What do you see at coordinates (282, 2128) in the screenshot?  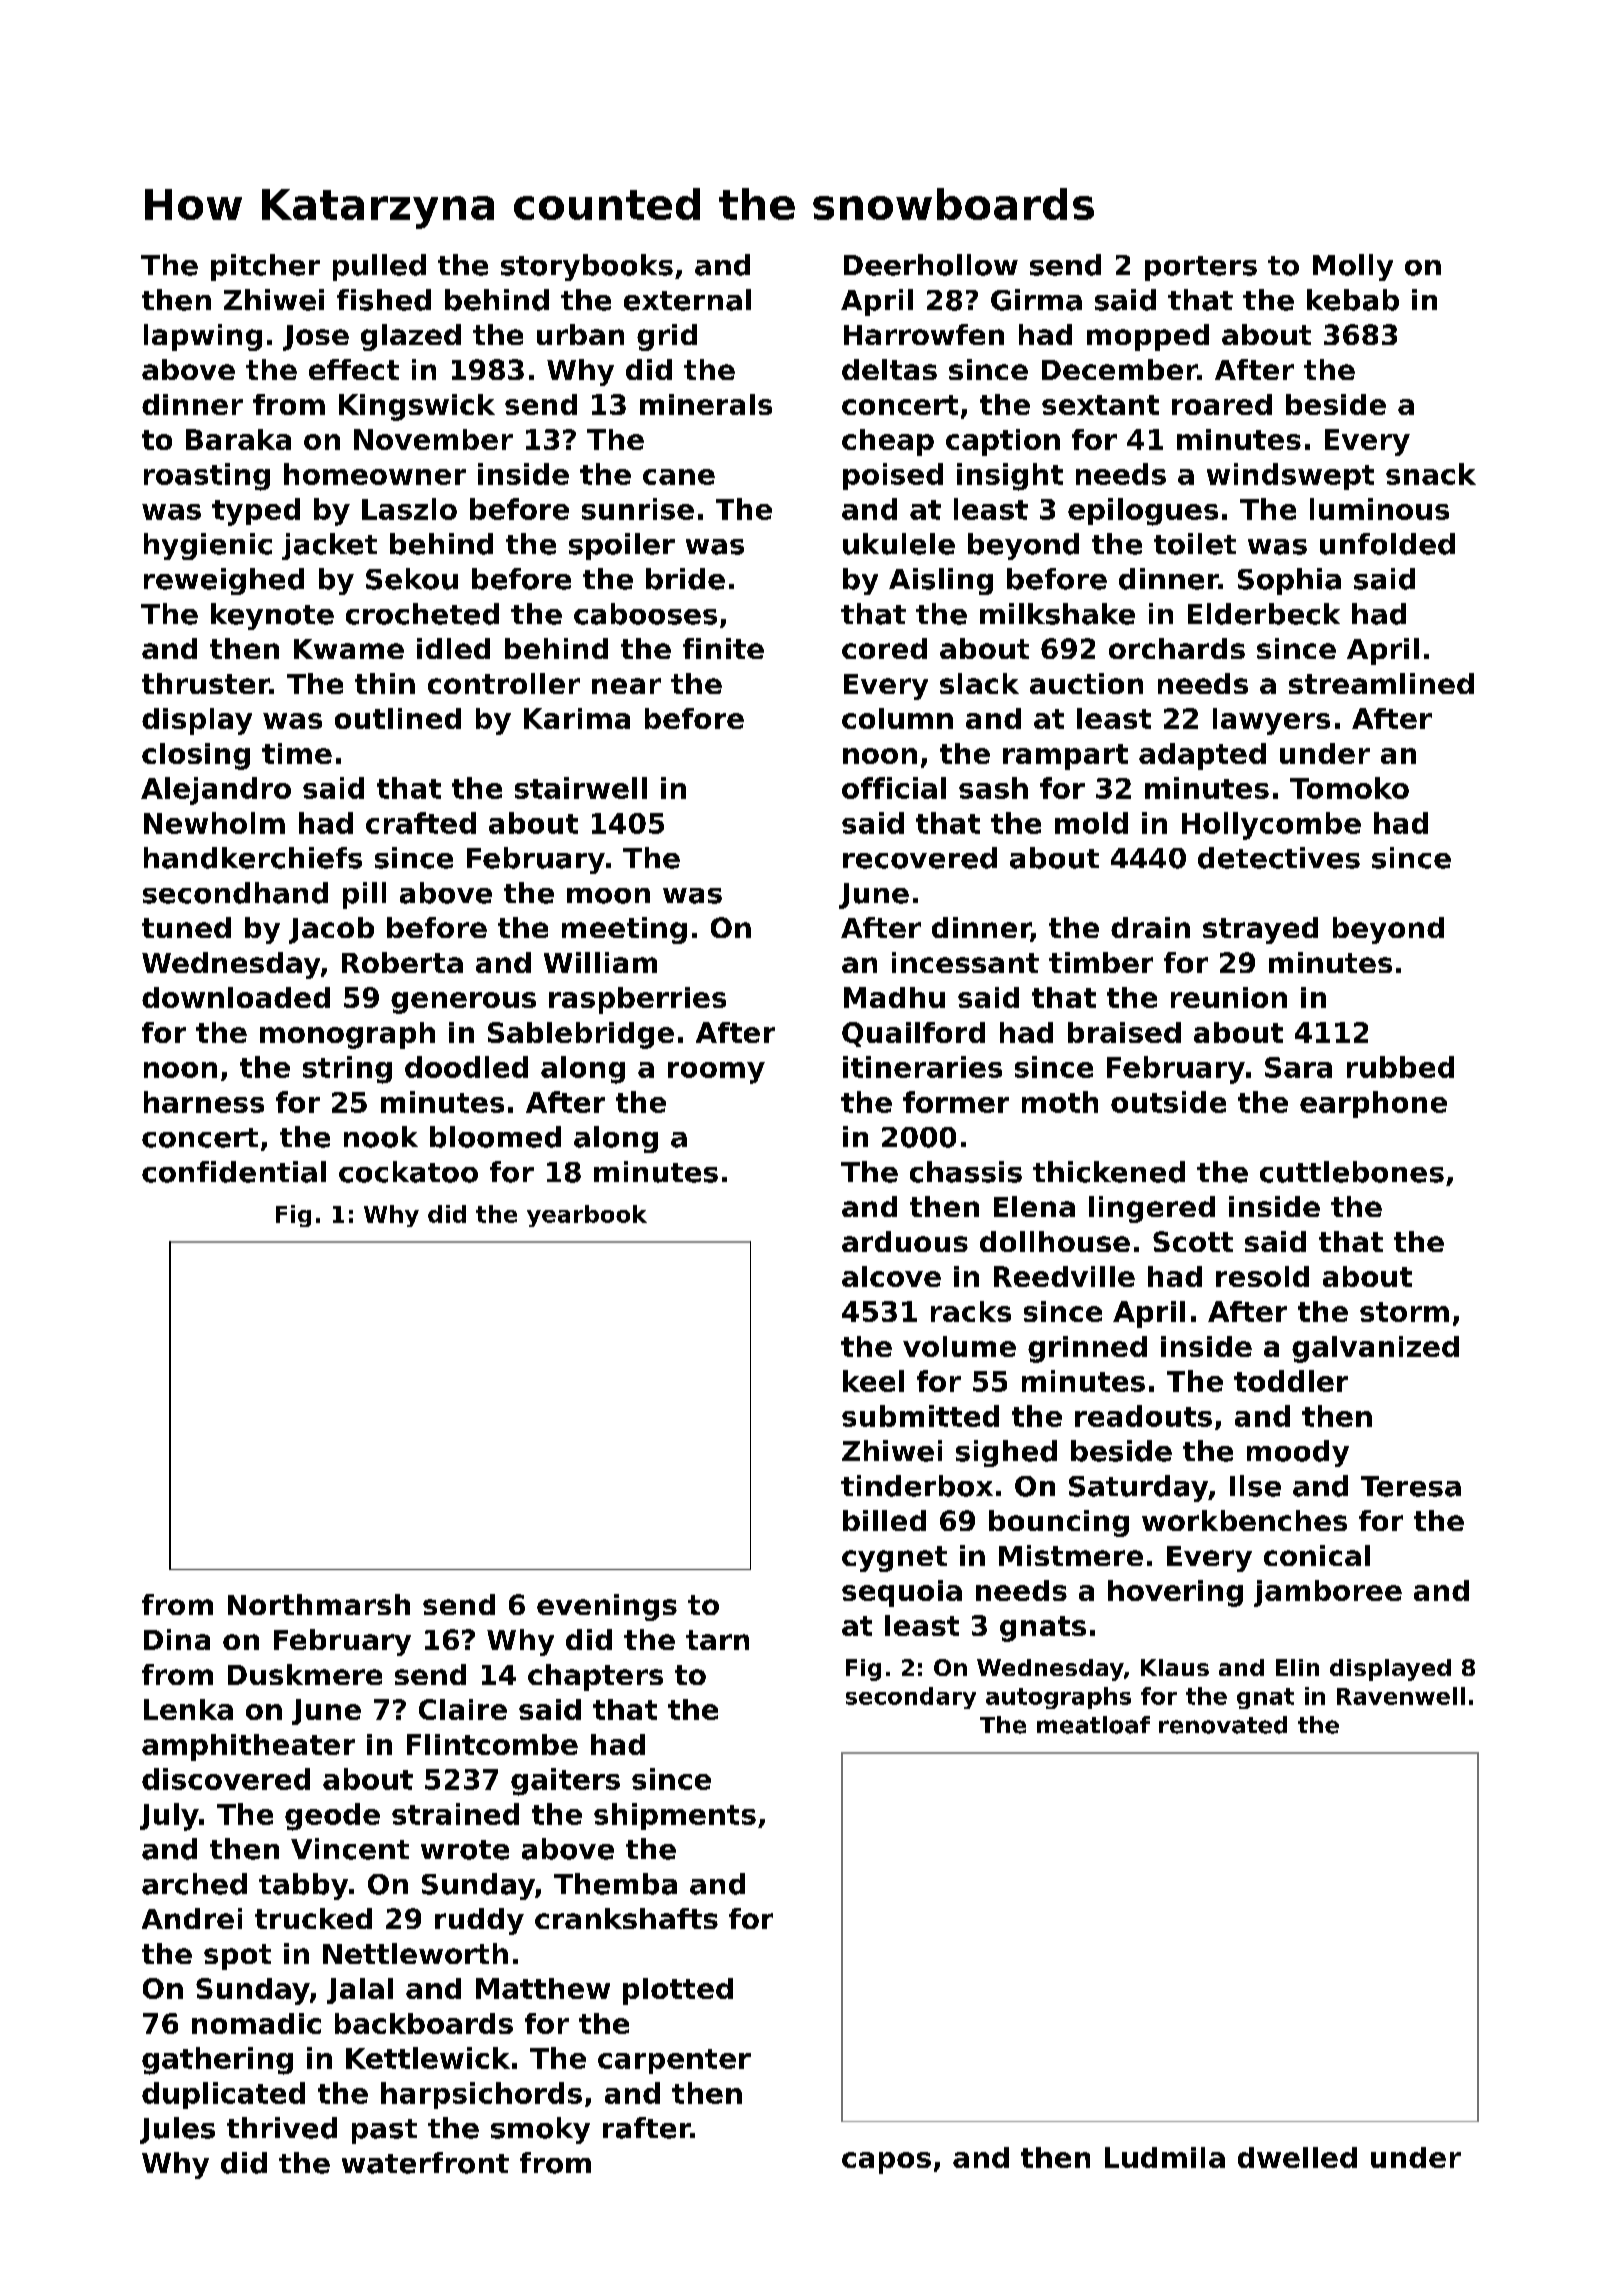 I see `thrived` at bounding box center [282, 2128].
